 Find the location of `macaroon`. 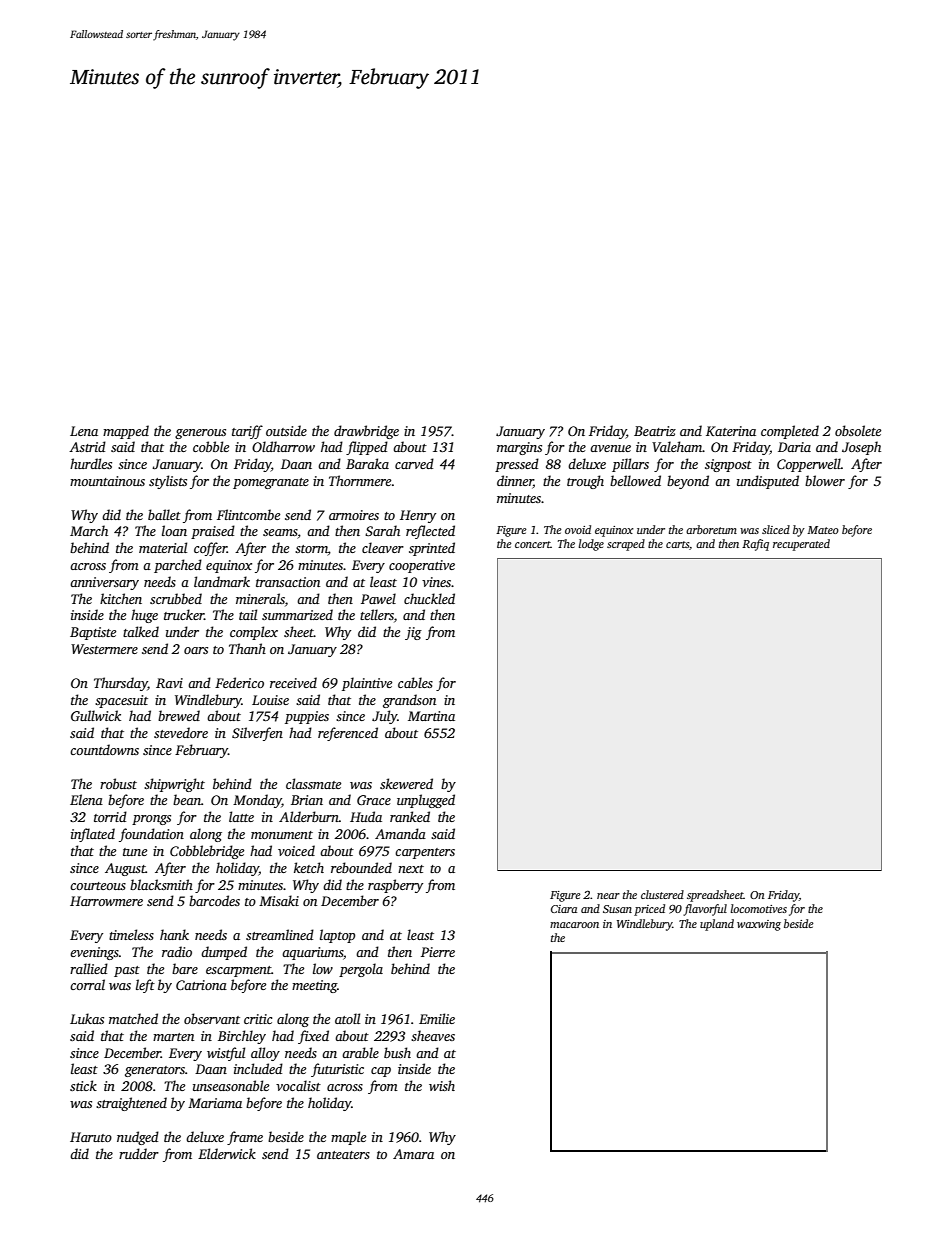

macaroon is located at coordinates (574, 925).
